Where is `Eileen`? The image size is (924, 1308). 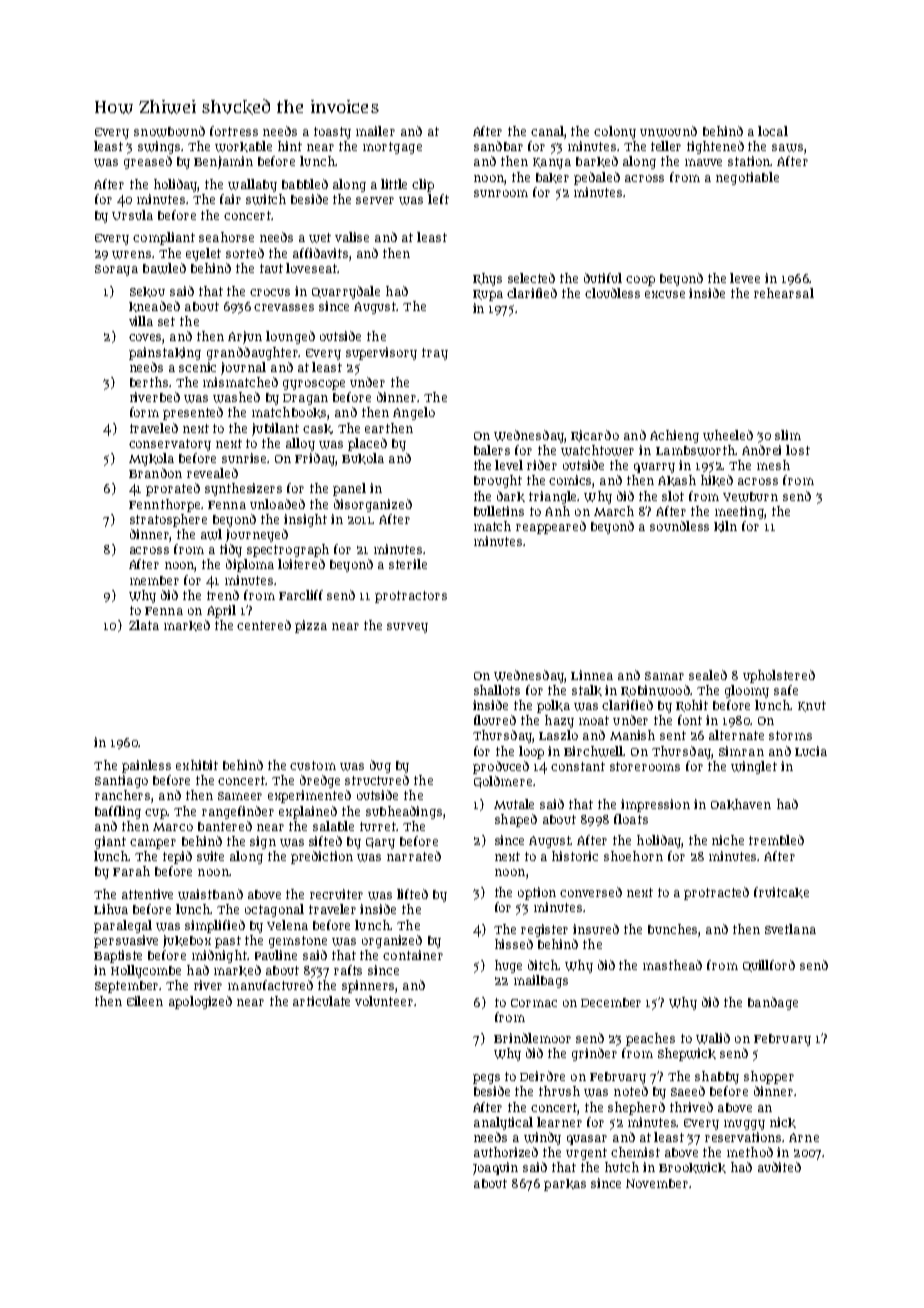 Eileen is located at coordinates (145, 1001).
